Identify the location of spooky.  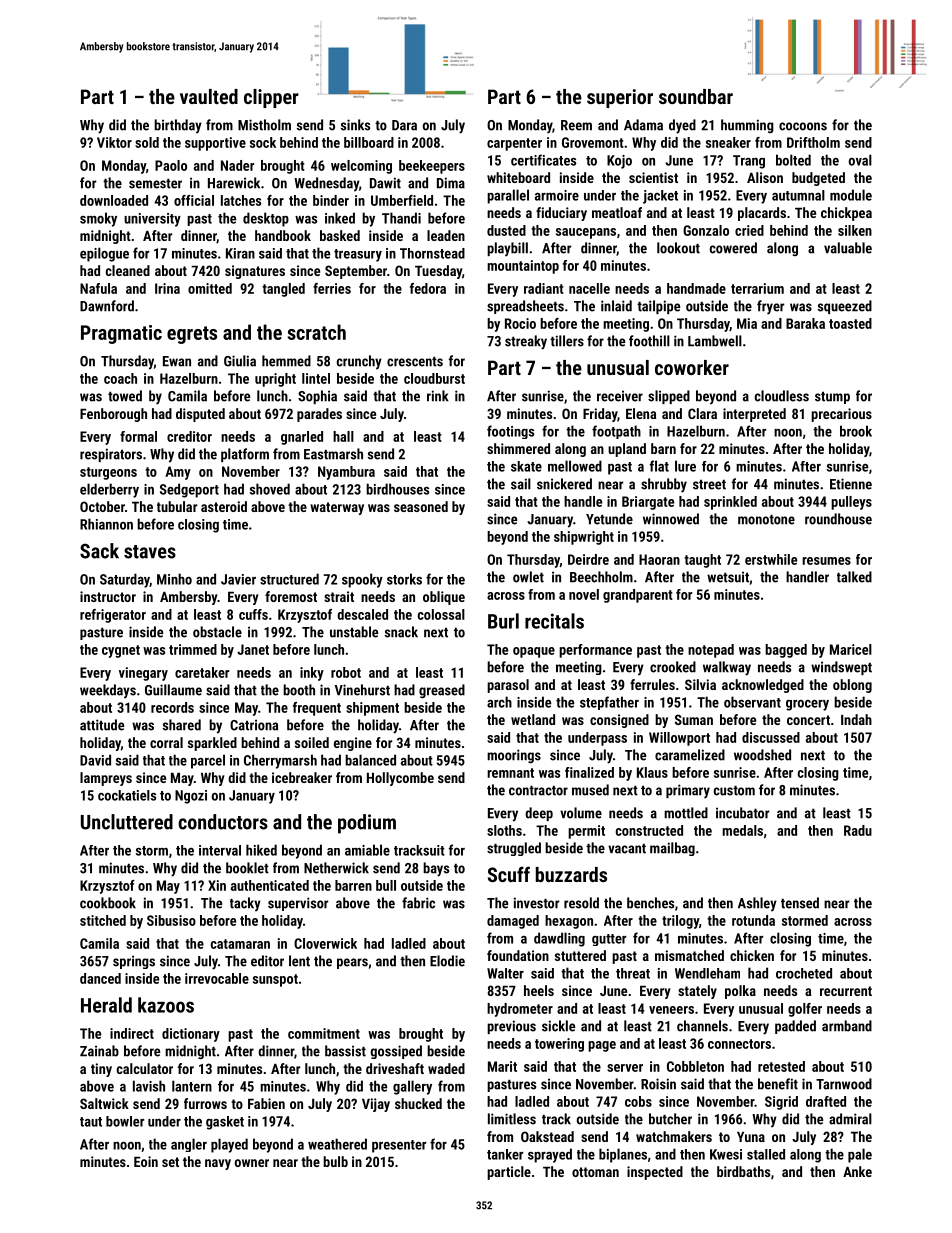
(362, 580).
